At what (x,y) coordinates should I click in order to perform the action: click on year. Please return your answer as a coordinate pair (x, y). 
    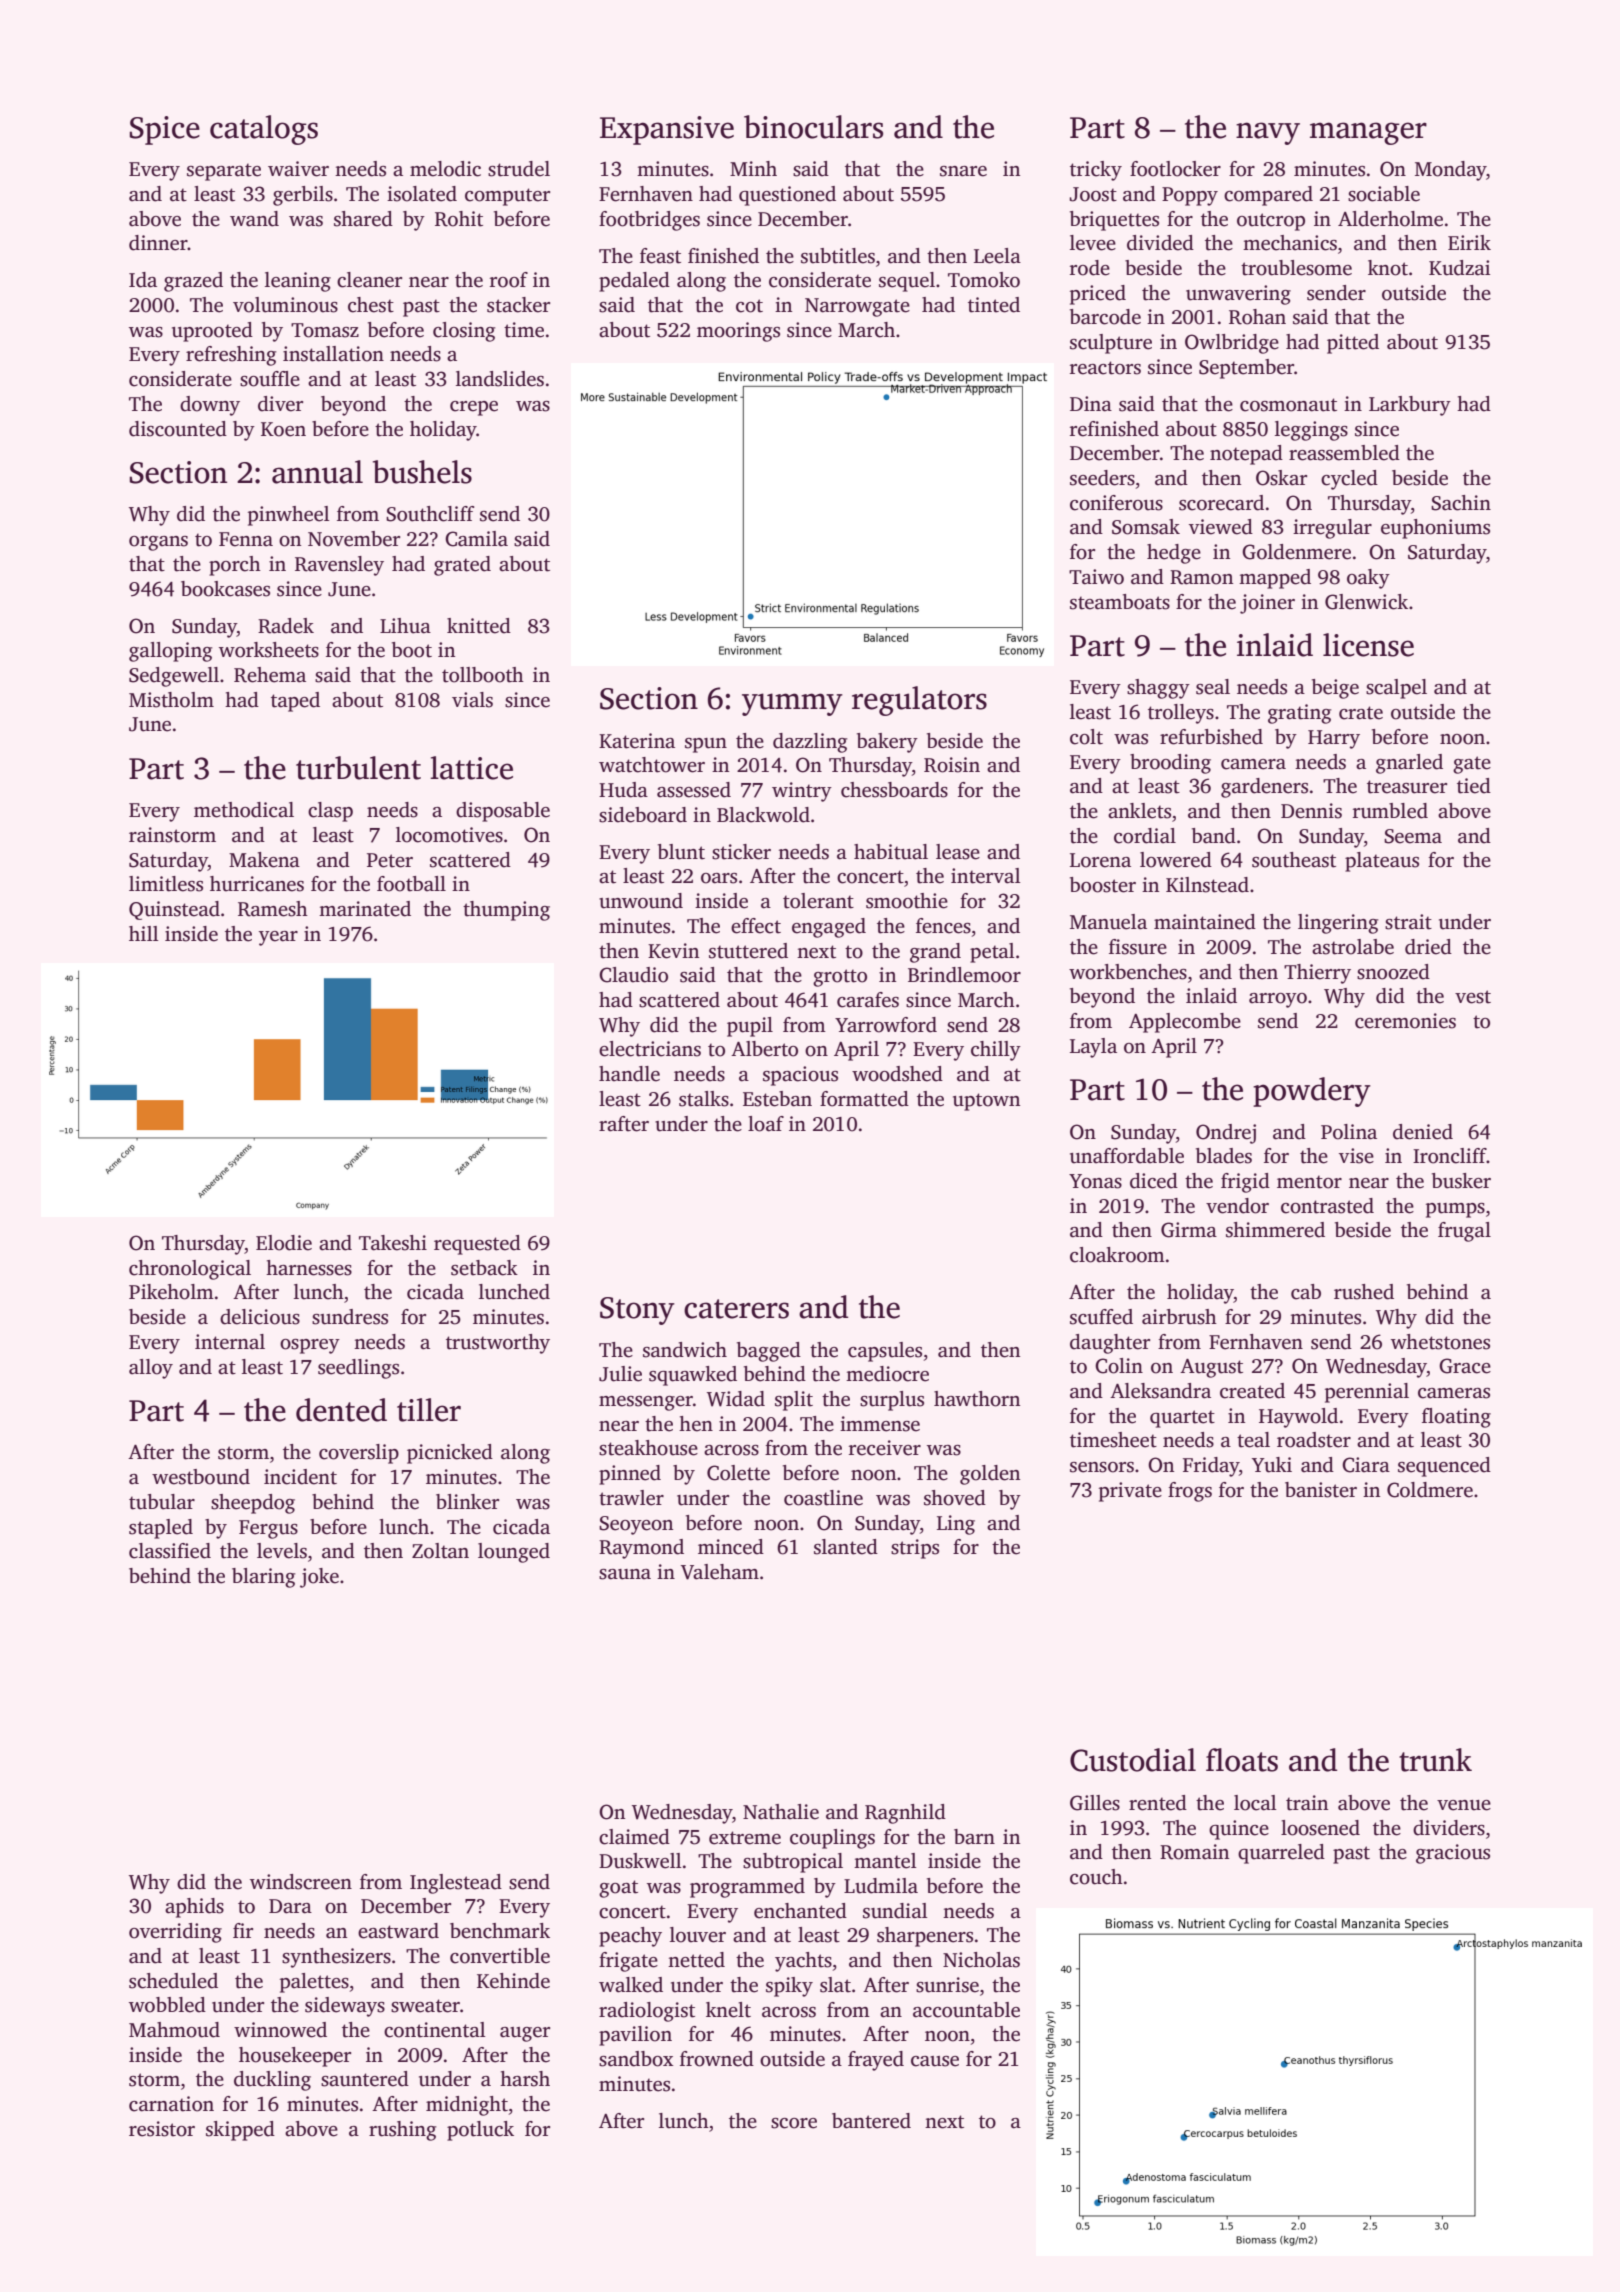
    Looking at the image, I should click on (278, 938).
